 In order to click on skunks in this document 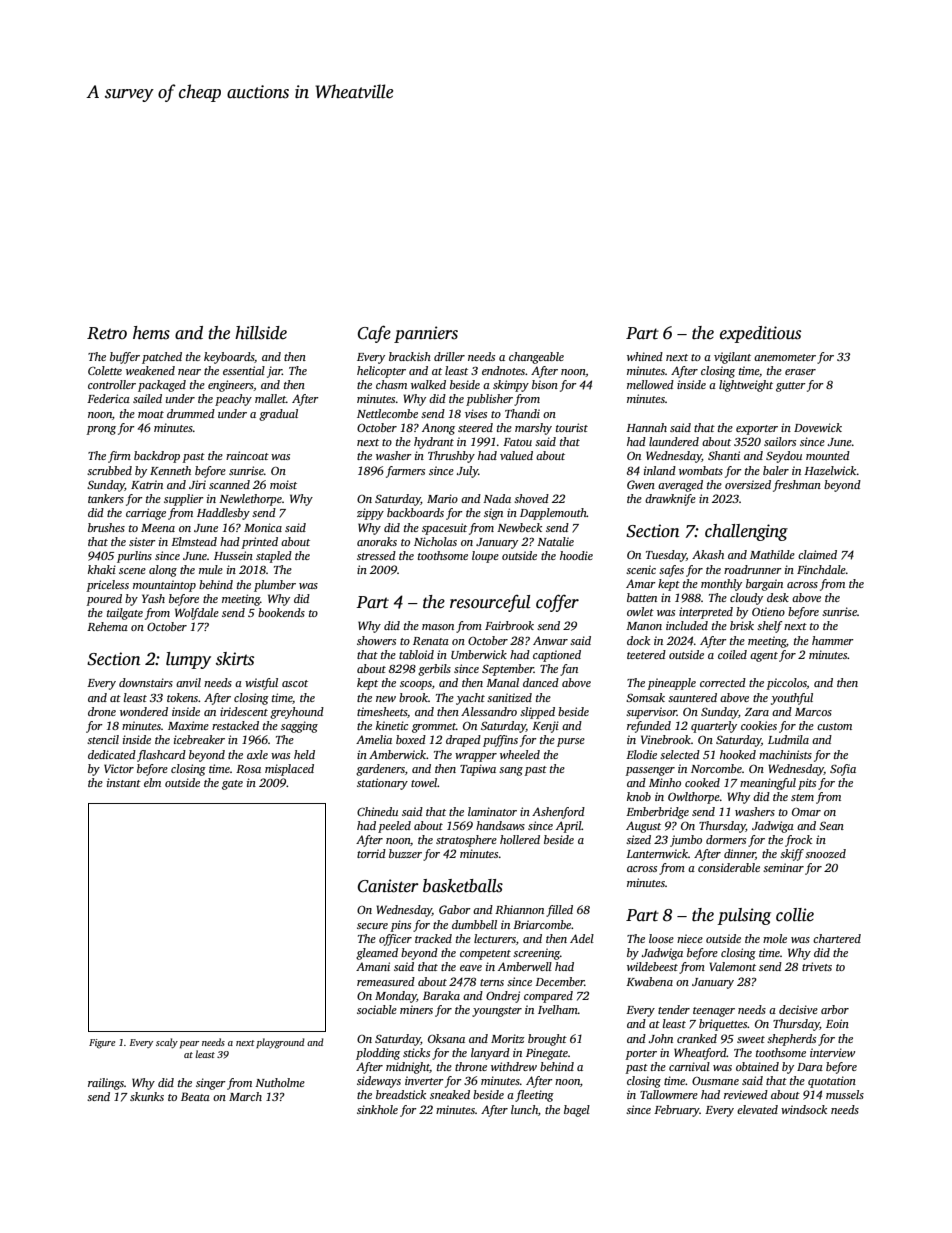, I will do `click(147, 1096)`.
